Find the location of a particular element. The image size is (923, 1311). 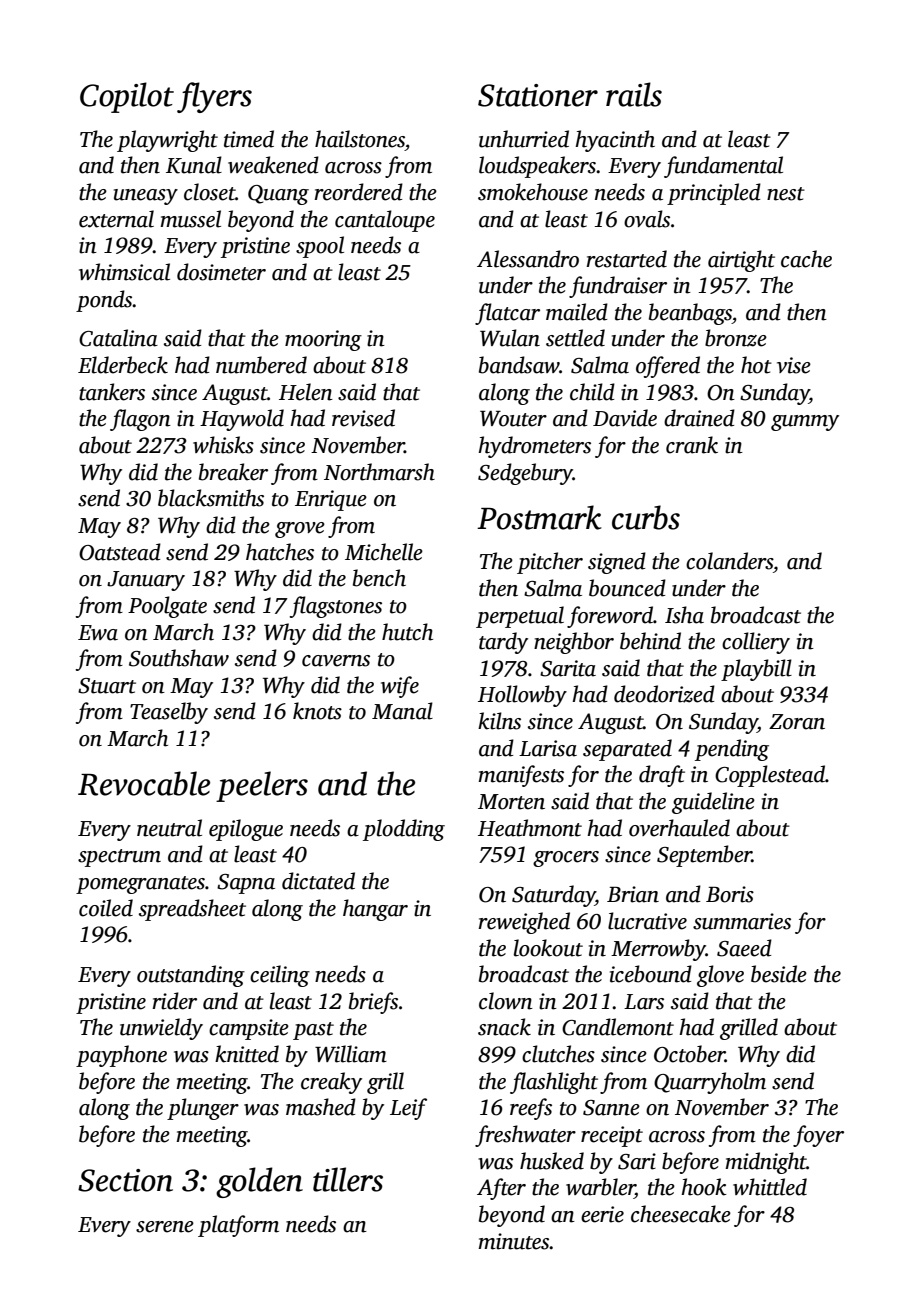

Boris is located at coordinates (730, 894).
